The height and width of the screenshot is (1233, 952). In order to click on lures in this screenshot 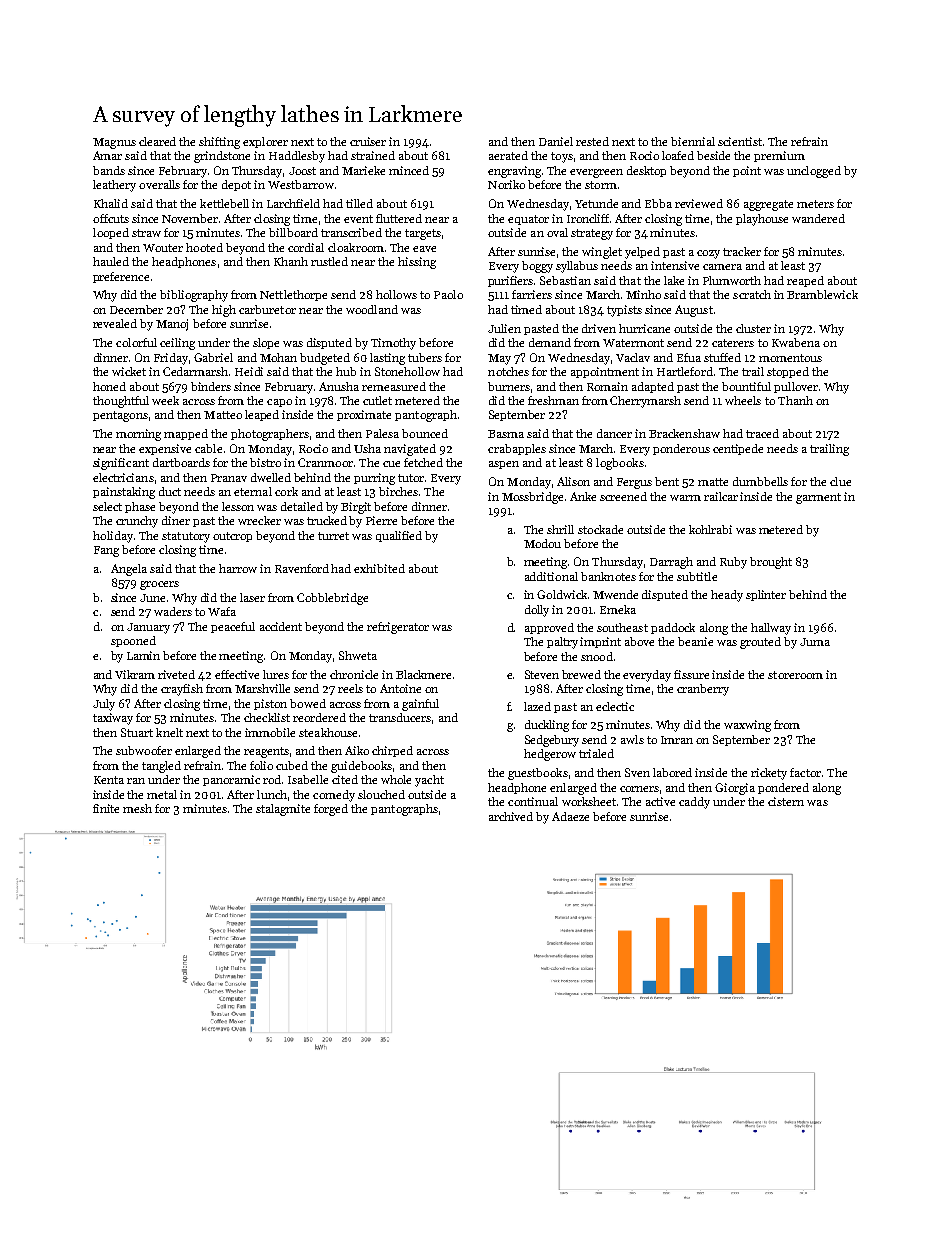, I will do `click(276, 674)`.
